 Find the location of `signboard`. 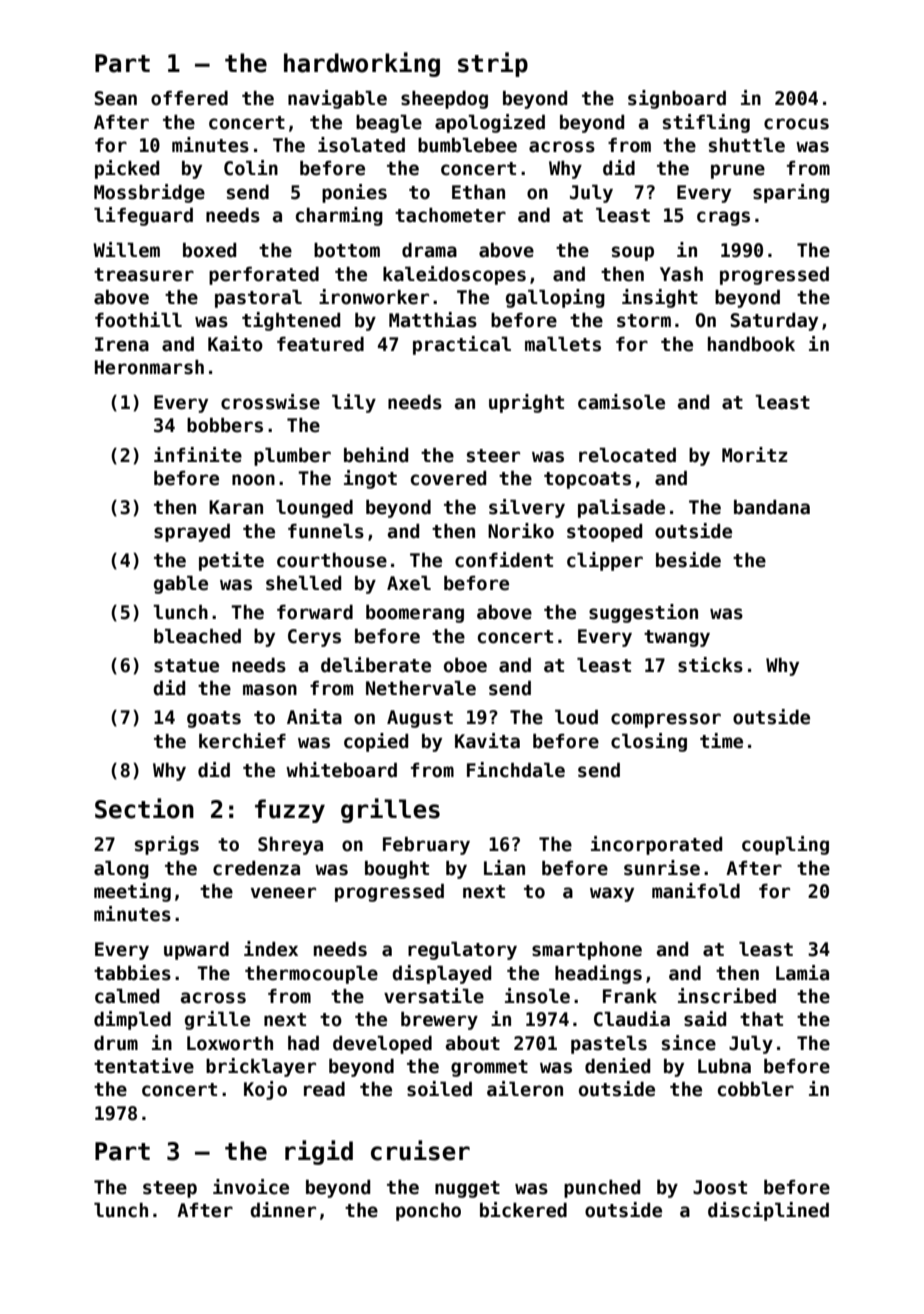

signboard is located at coordinates (677, 99).
